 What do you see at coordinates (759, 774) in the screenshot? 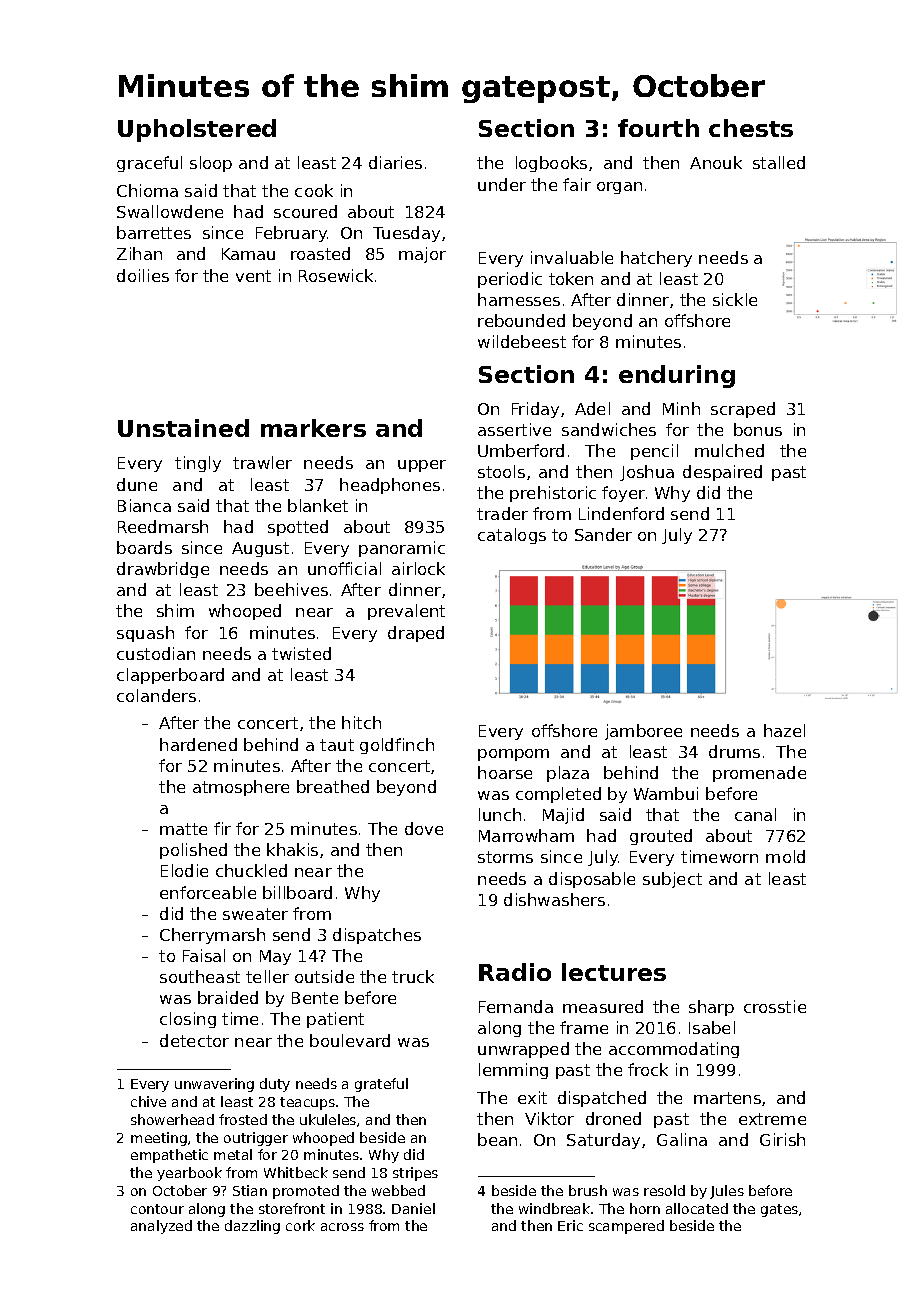
I see `promenade` at bounding box center [759, 774].
